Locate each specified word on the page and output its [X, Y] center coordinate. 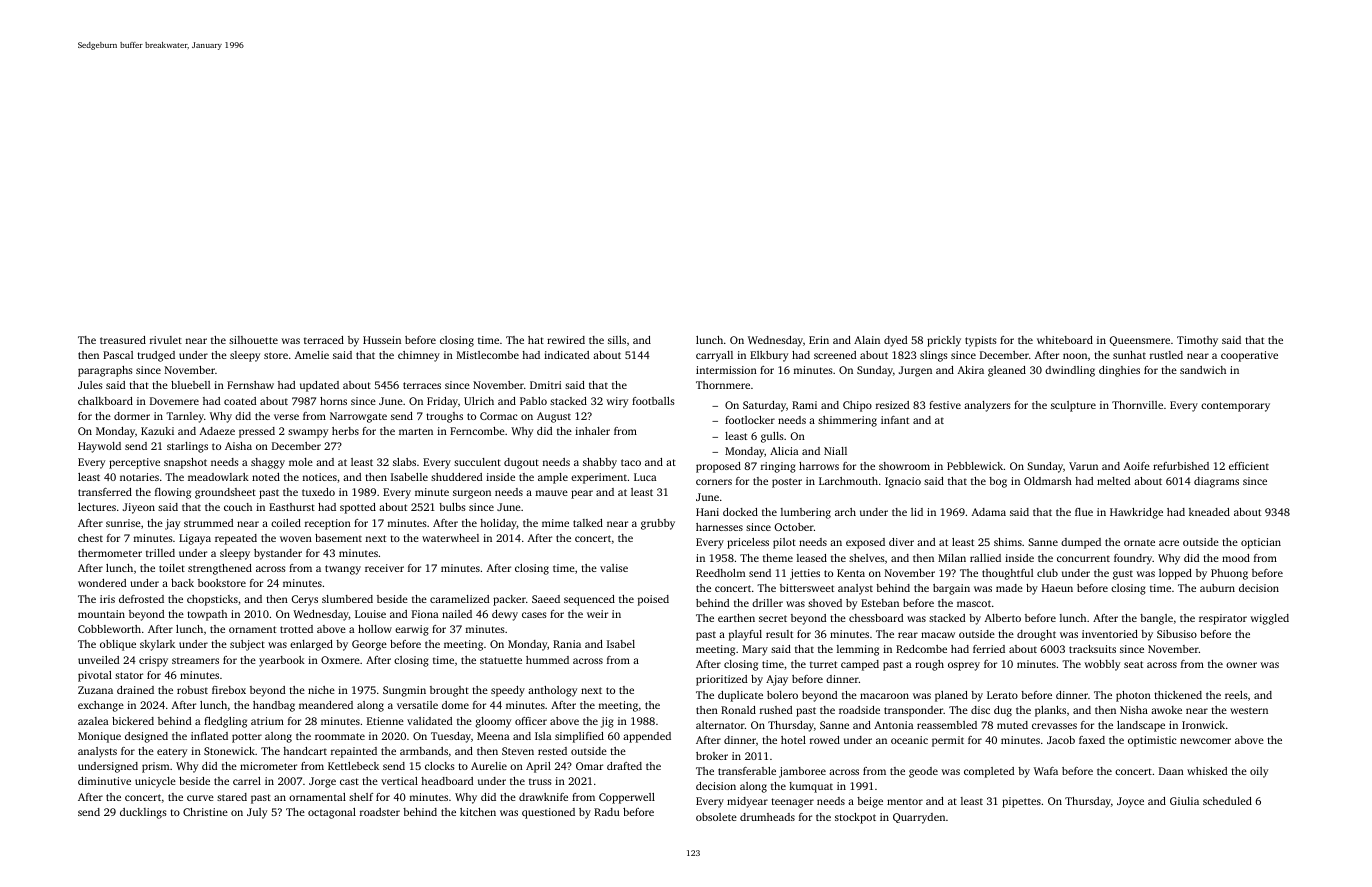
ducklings [143, 813]
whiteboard [1065, 340]
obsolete [716, 817]
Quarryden [919, 818]
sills [617, 340]
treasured [123, 340]
